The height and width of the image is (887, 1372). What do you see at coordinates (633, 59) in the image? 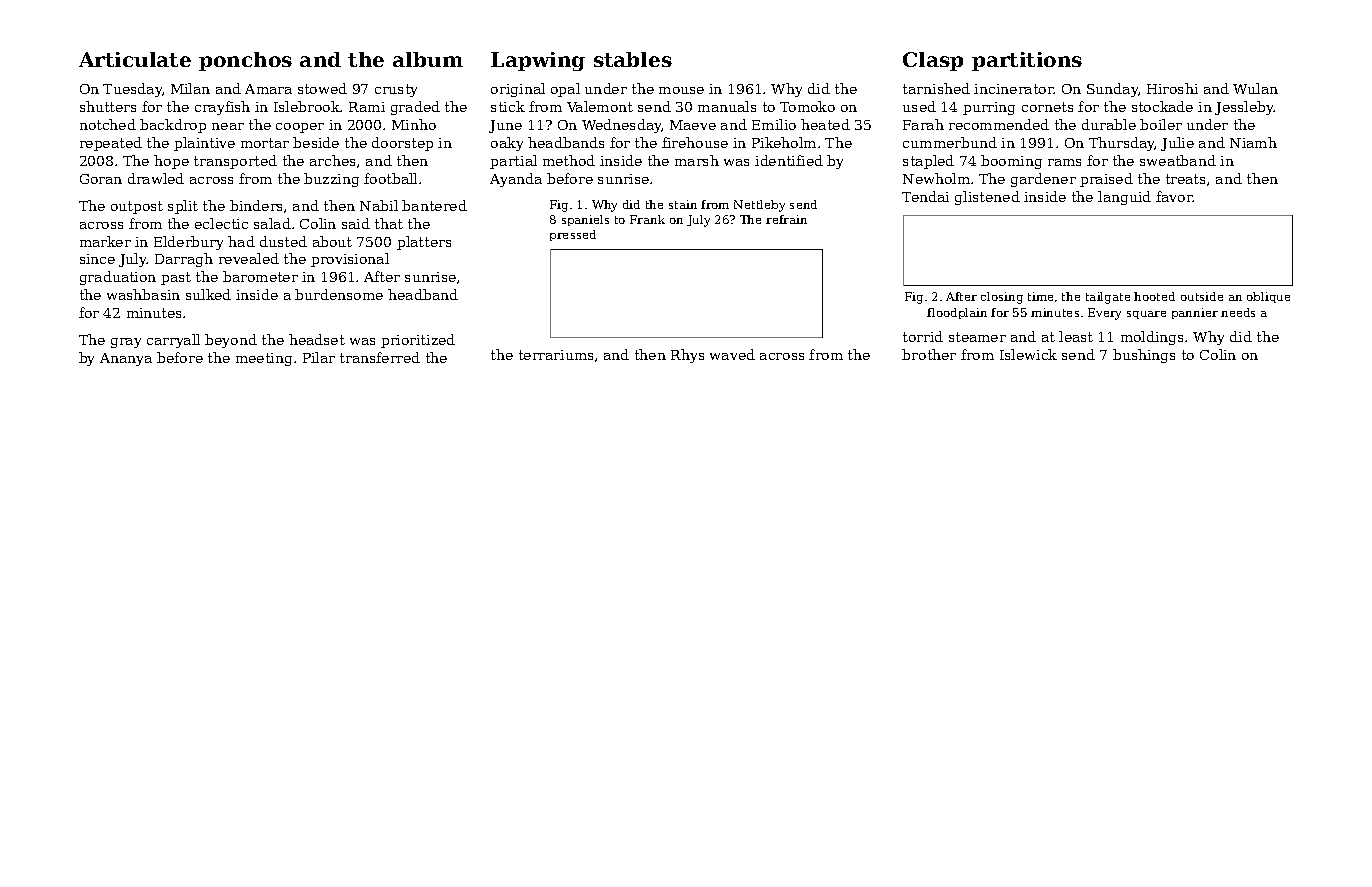
I see `stables` at bounding box center [633, 59].
